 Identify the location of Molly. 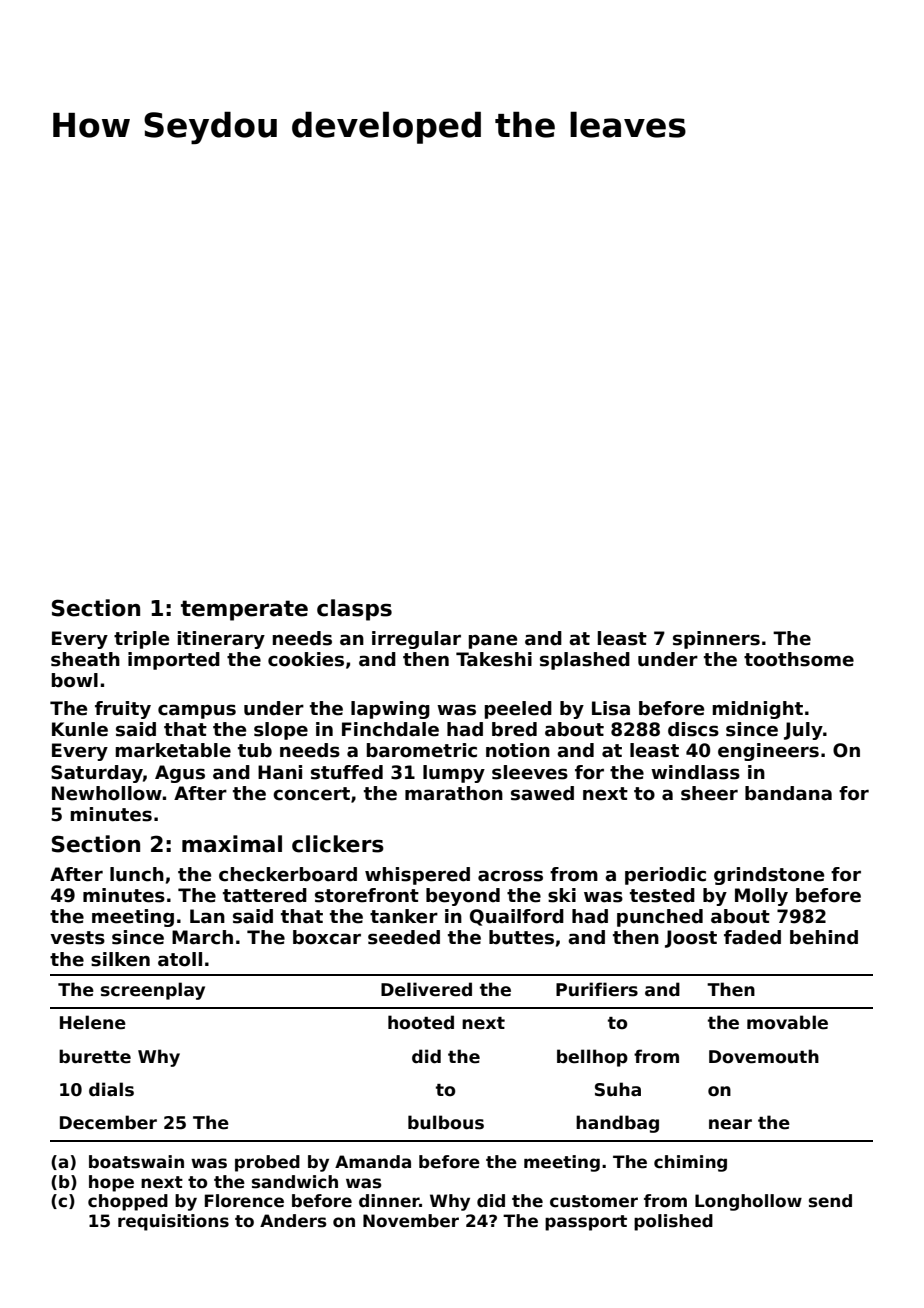
(761, 897).
